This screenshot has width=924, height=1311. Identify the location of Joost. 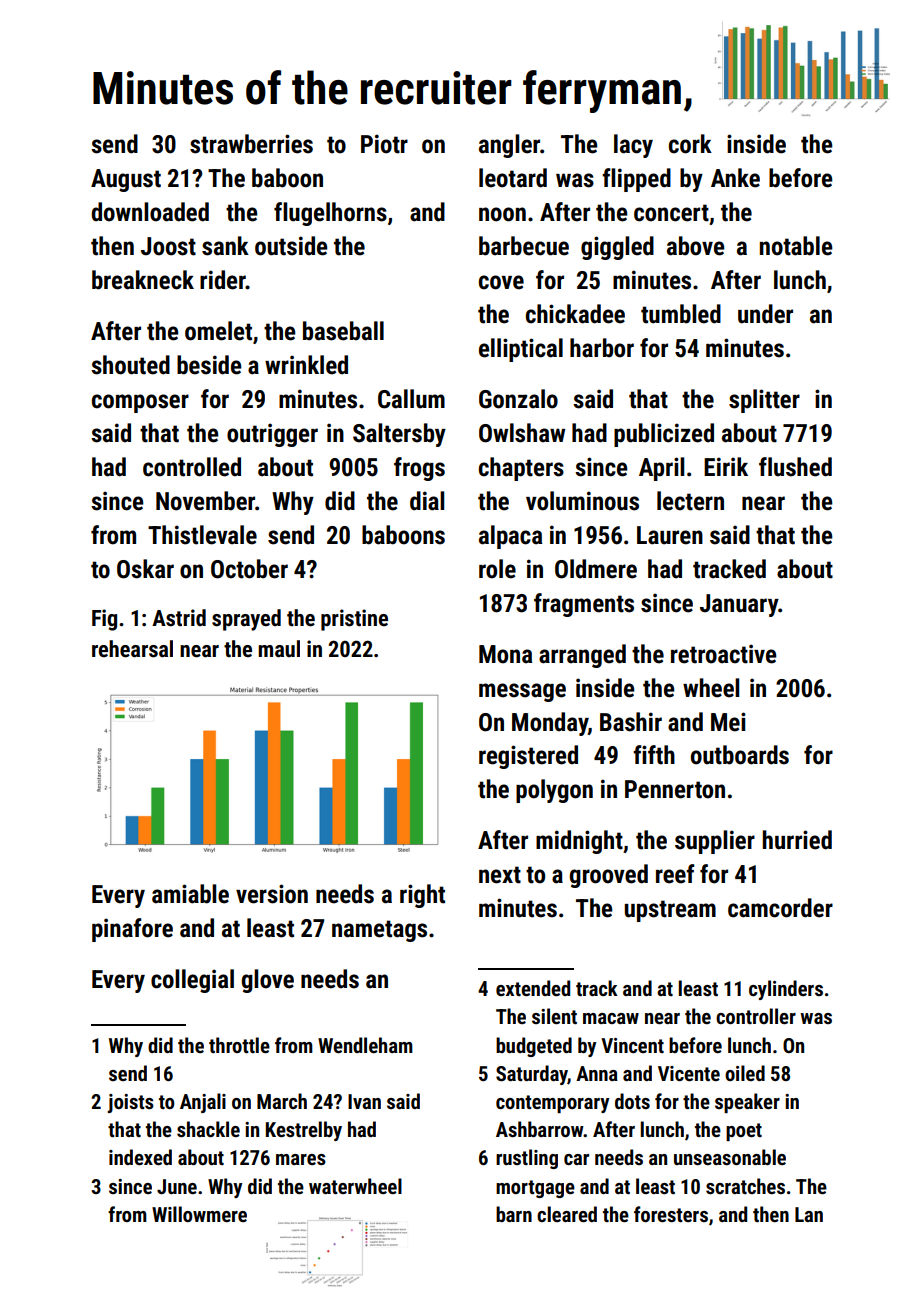
(168, 246).
